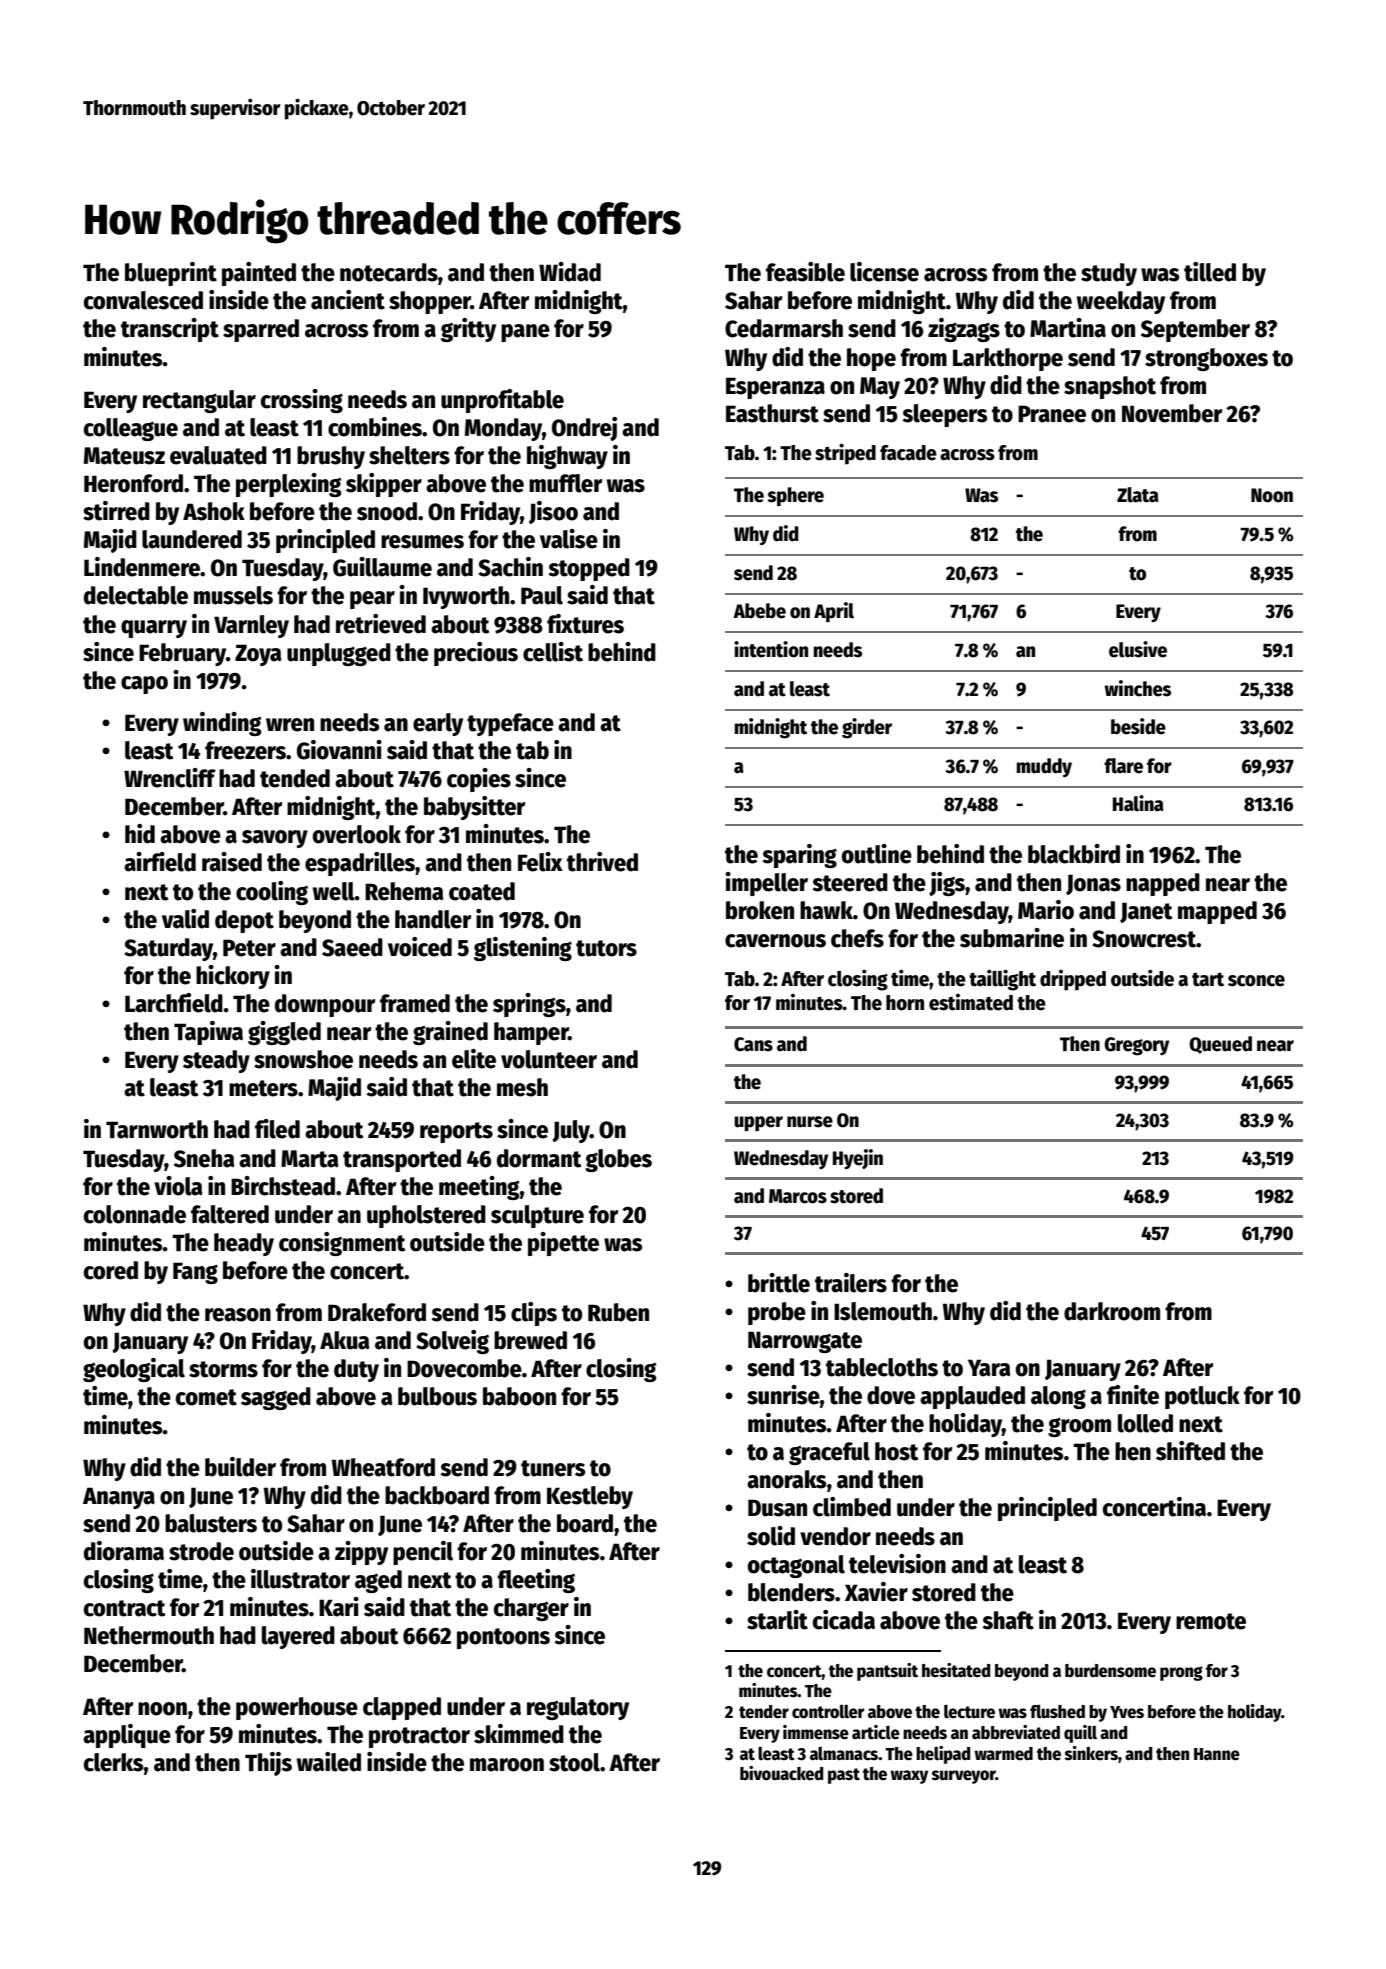 This document has height=1969, width=1386. I want to click on overlook, so click(357, 834).
